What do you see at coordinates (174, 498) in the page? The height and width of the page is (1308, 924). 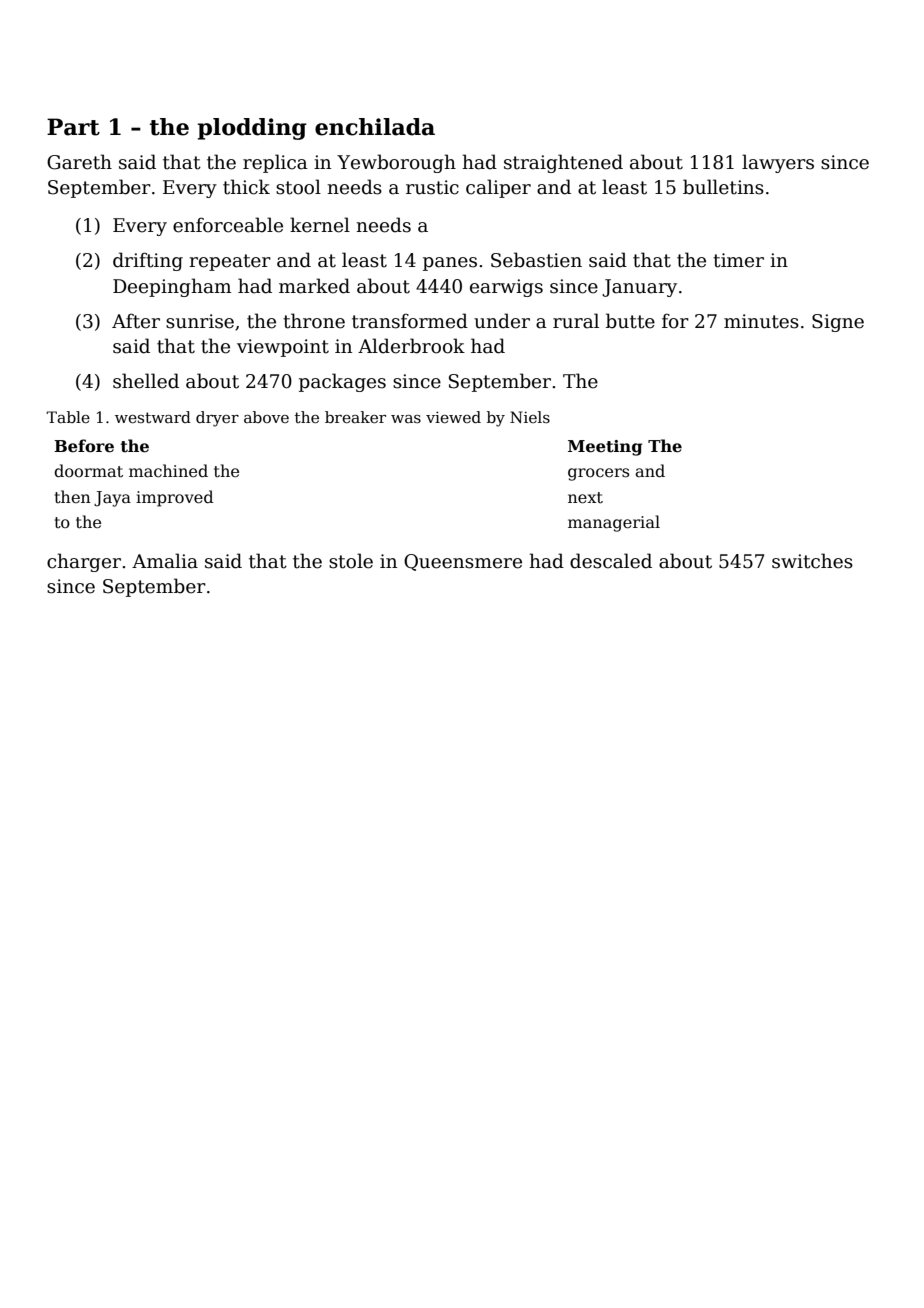 I see `improved` at bounding box center [174, 498].
